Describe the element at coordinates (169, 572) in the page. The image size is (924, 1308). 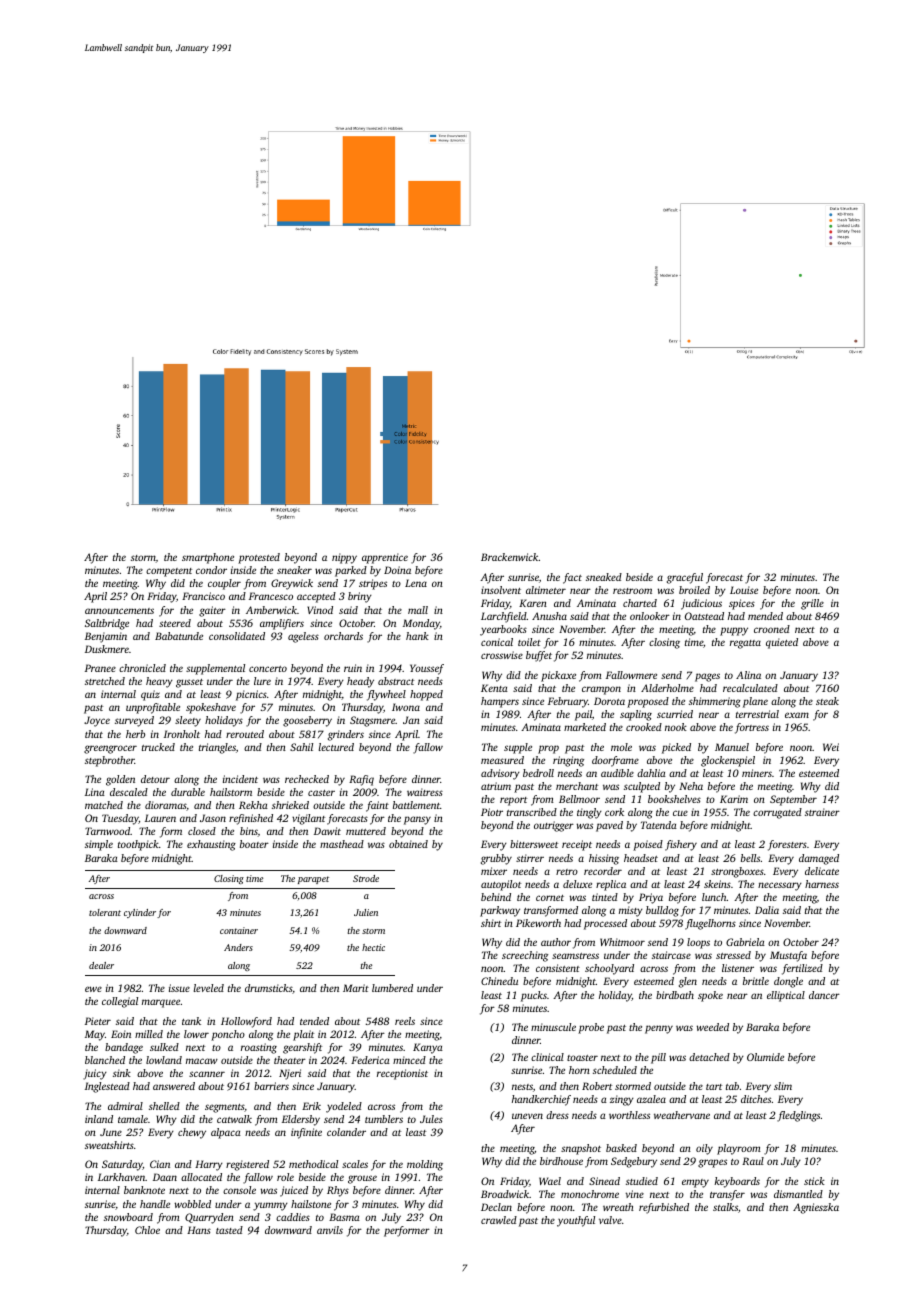
I see `competent` at that location.
